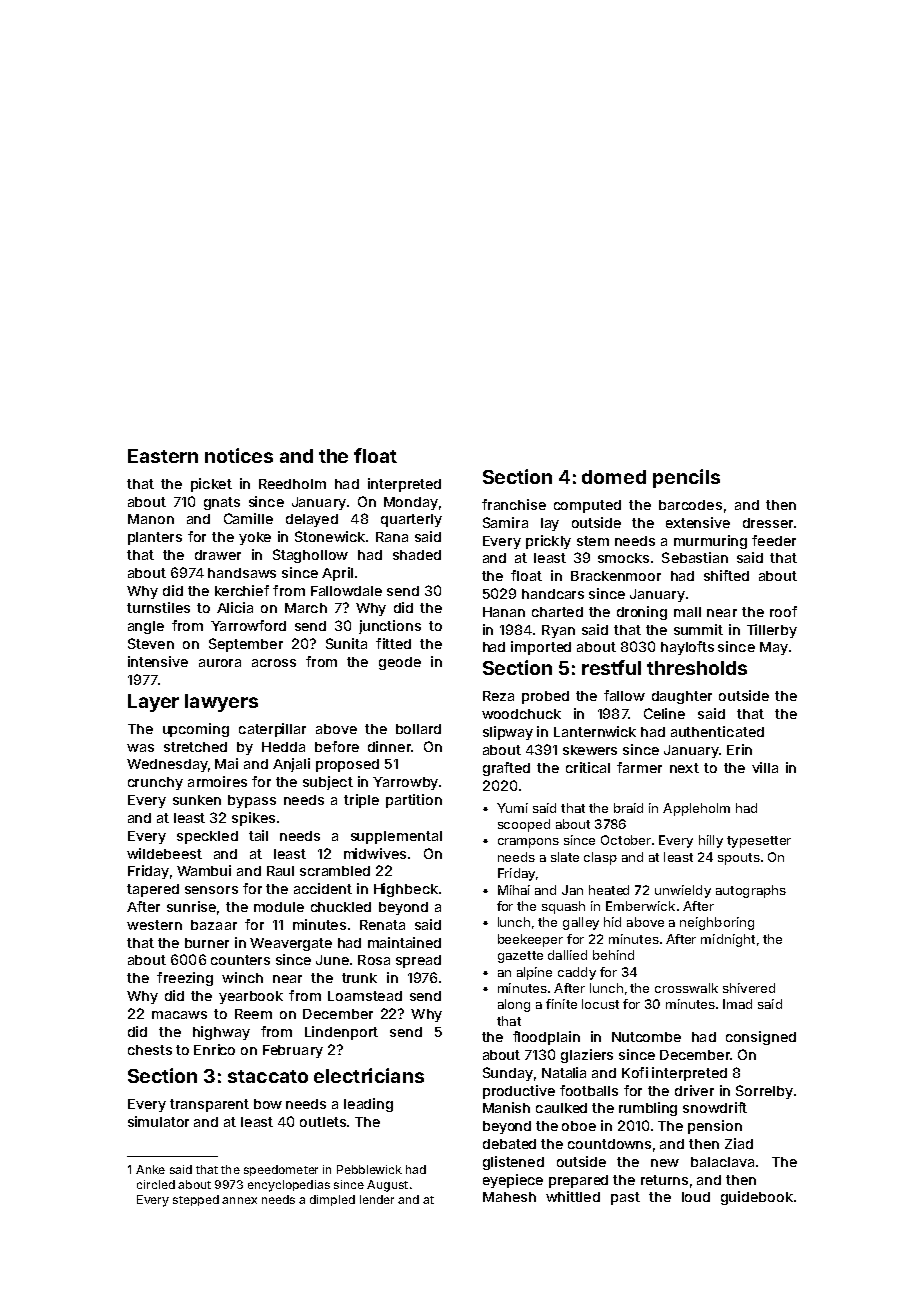 This screenshot has height=1314, width=924. Describe the element at coordinates (368, 1105) in the screenshot. I see `leading` at that location.
